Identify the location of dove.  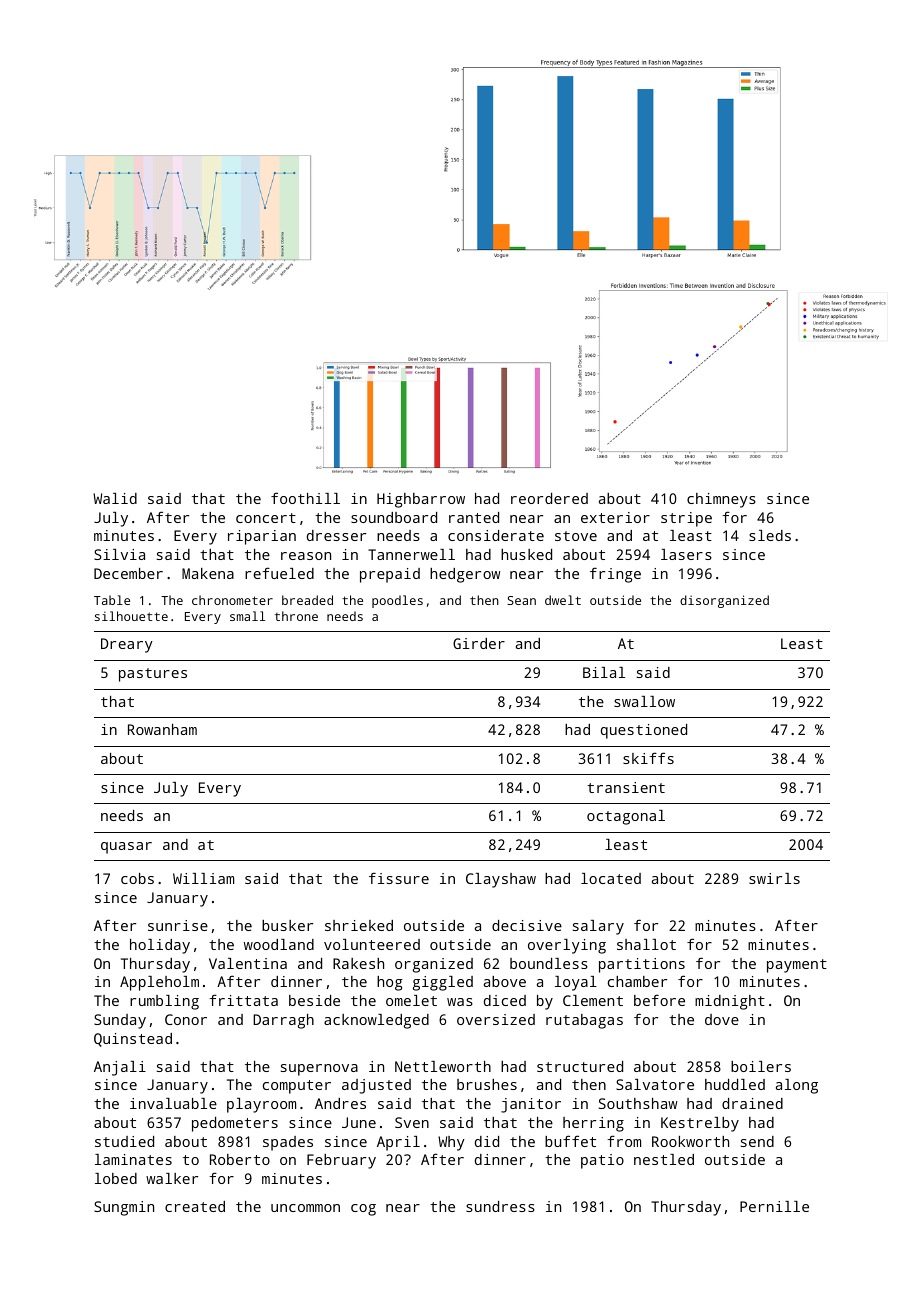
(722, 1019).
